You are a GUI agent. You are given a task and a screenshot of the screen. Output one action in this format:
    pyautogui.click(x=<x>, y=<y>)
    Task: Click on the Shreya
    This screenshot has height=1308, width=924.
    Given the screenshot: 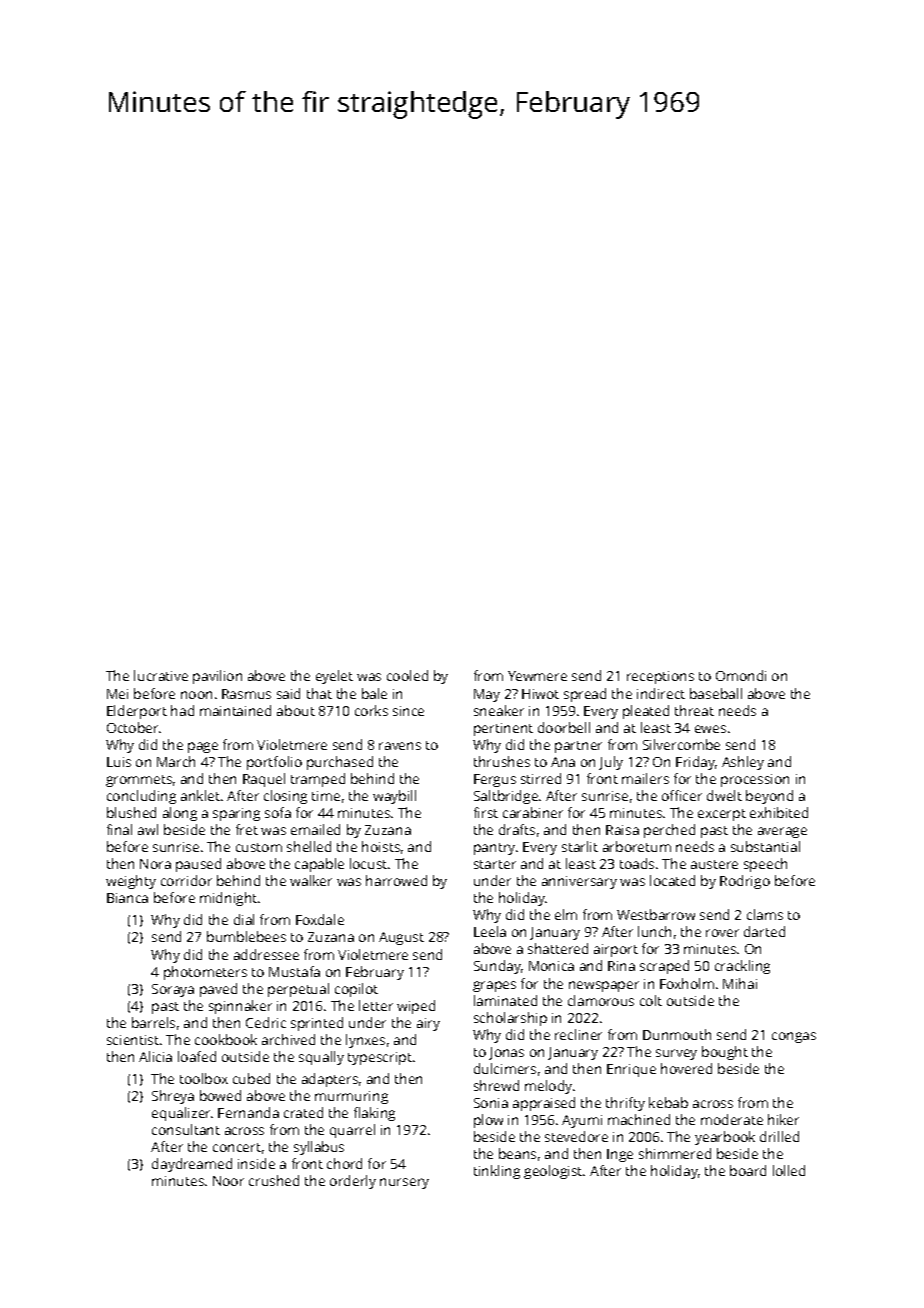 What is the action you would take?
    pyautogui.click(x=173, y=1097)
